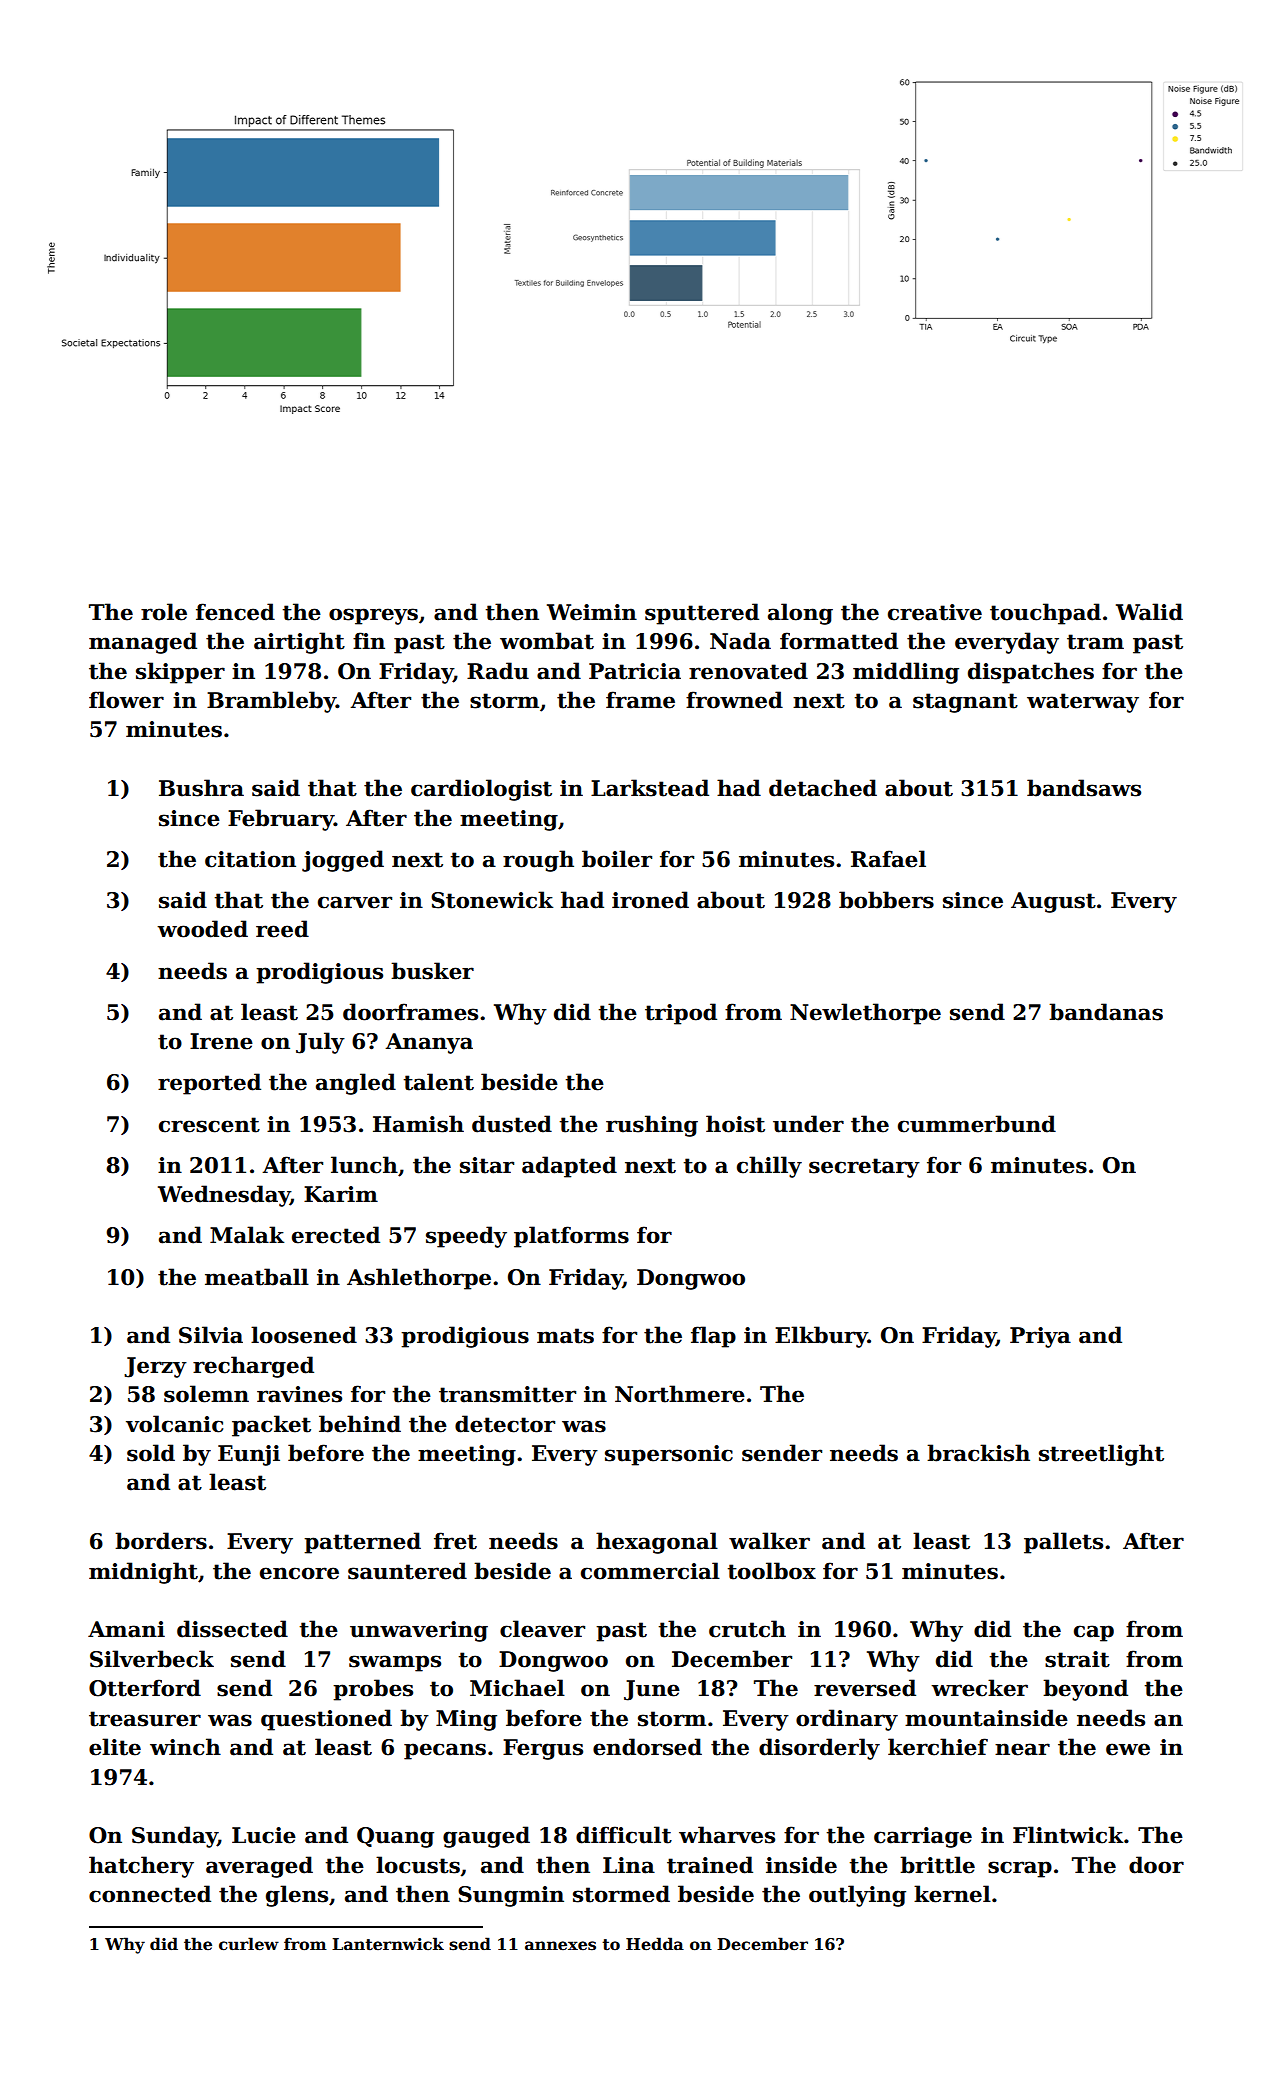  I want to click on Elkbury, so click(821, 1337).
